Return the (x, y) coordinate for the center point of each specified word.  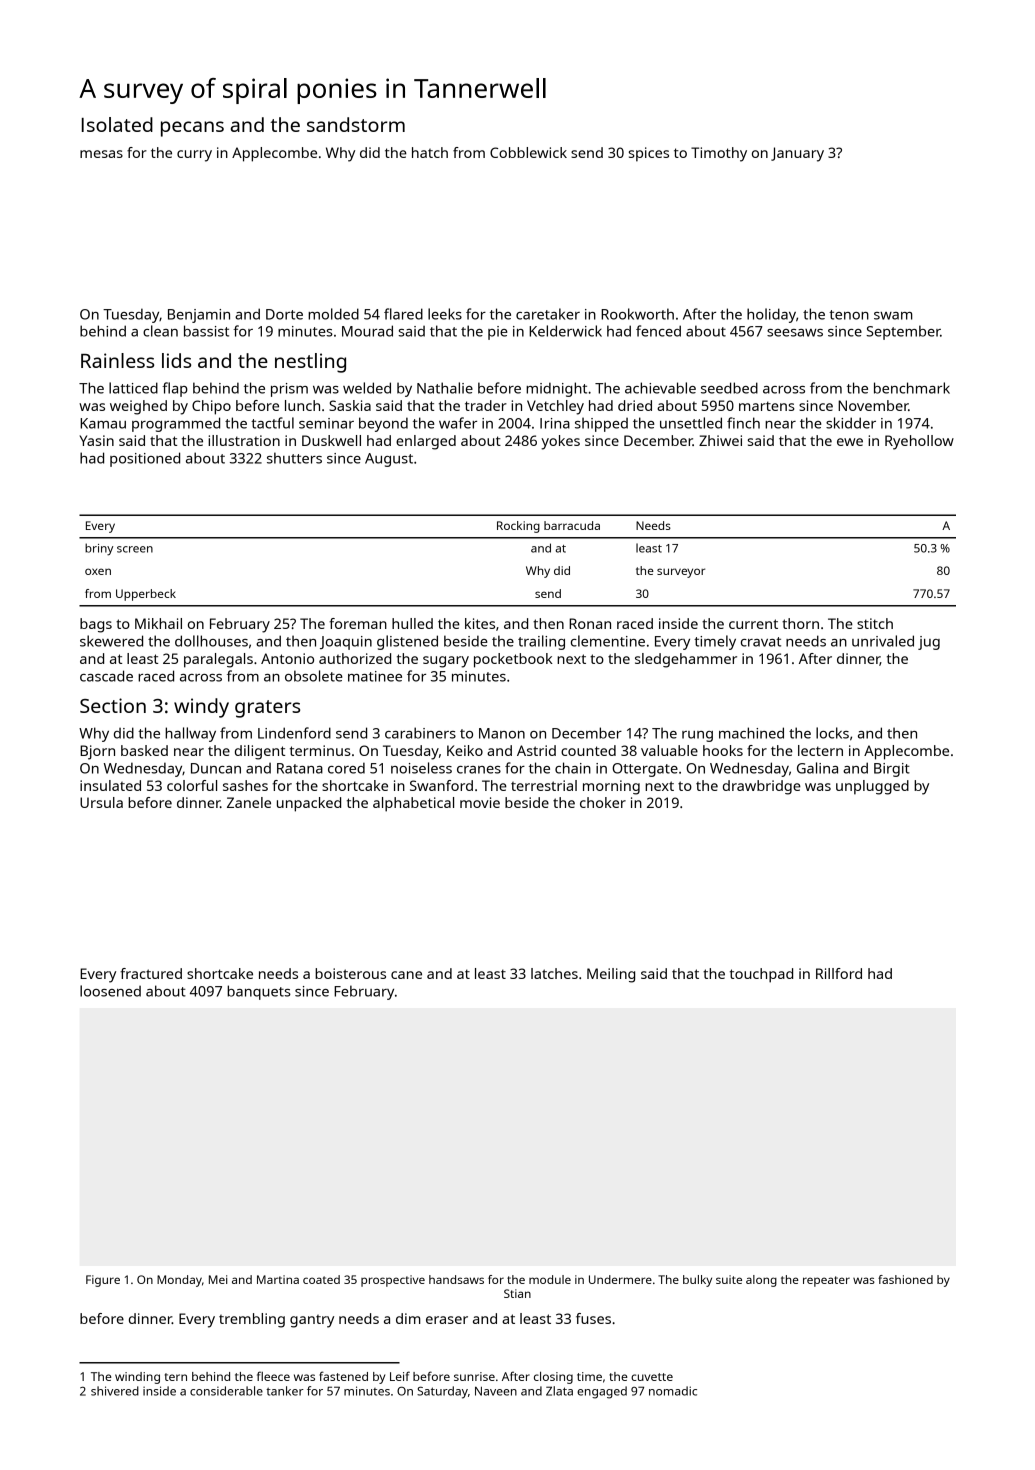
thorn (800, 623)
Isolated (117, 124)
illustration (244, 440)
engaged (602, 1392)
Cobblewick (528, 152)
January (797, 154)
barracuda (572, 525)
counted (588, 750)
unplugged (872, 787)
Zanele (249, 802)
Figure (103, 1281)
